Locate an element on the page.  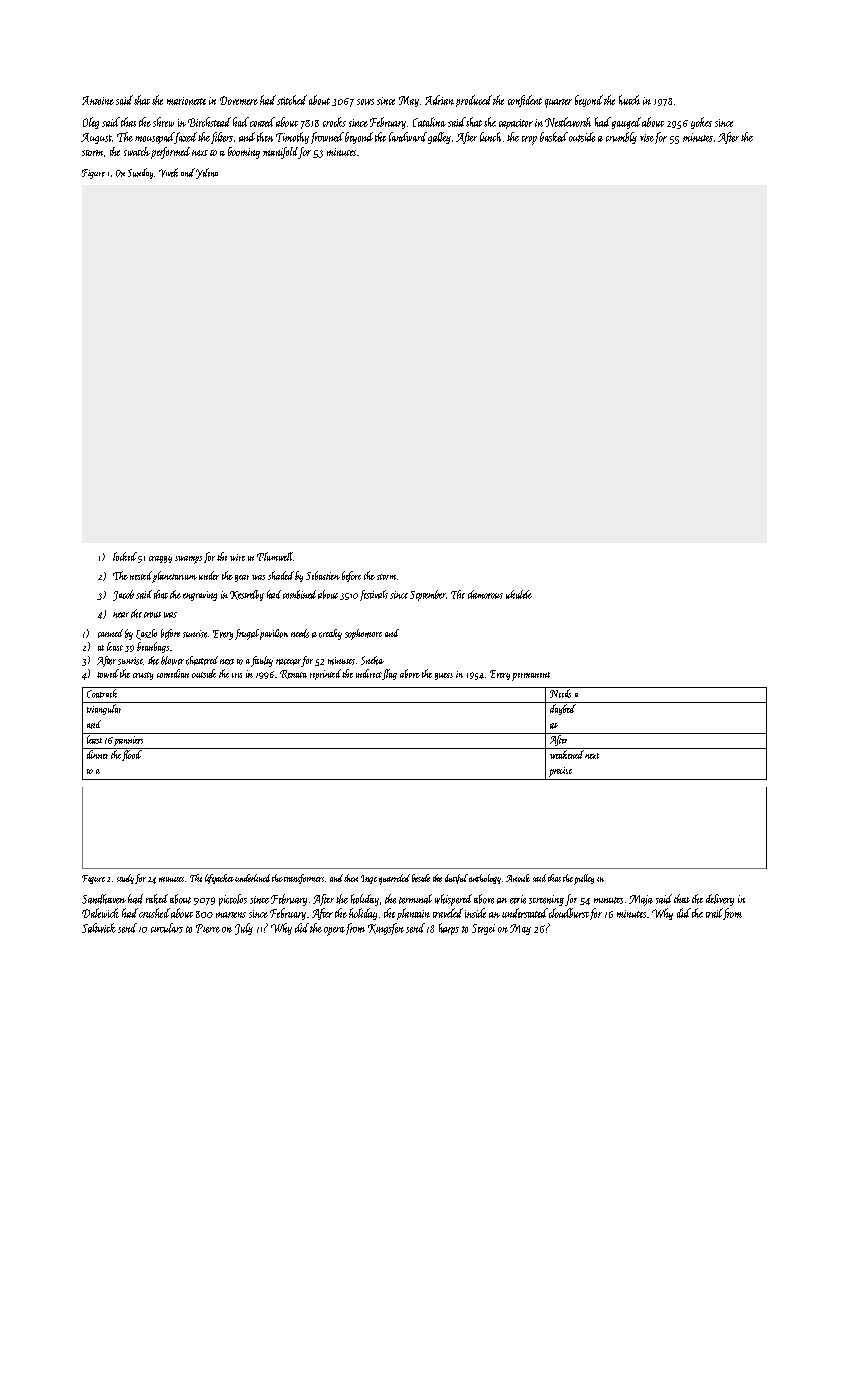
Saltwick is located at coordinates (99, 928).
